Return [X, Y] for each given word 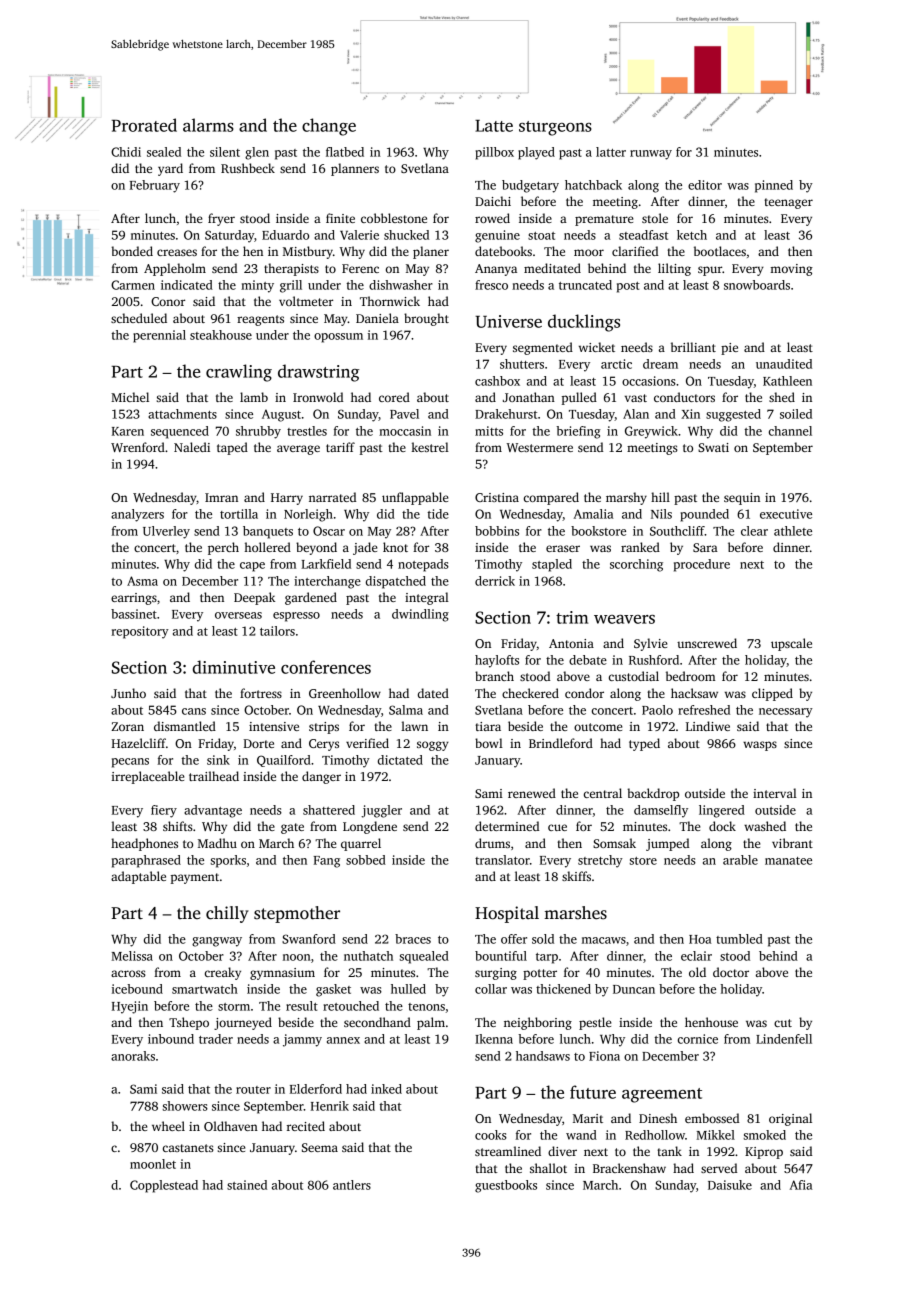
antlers [352, 1185]
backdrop [653, 794]
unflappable [415, 498]
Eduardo [285, 235]
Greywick [651, 432]
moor [589, 252]
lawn [414, 726]
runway [651, 155]
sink [218, 760]
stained [247, 1185]
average [298, 450]
